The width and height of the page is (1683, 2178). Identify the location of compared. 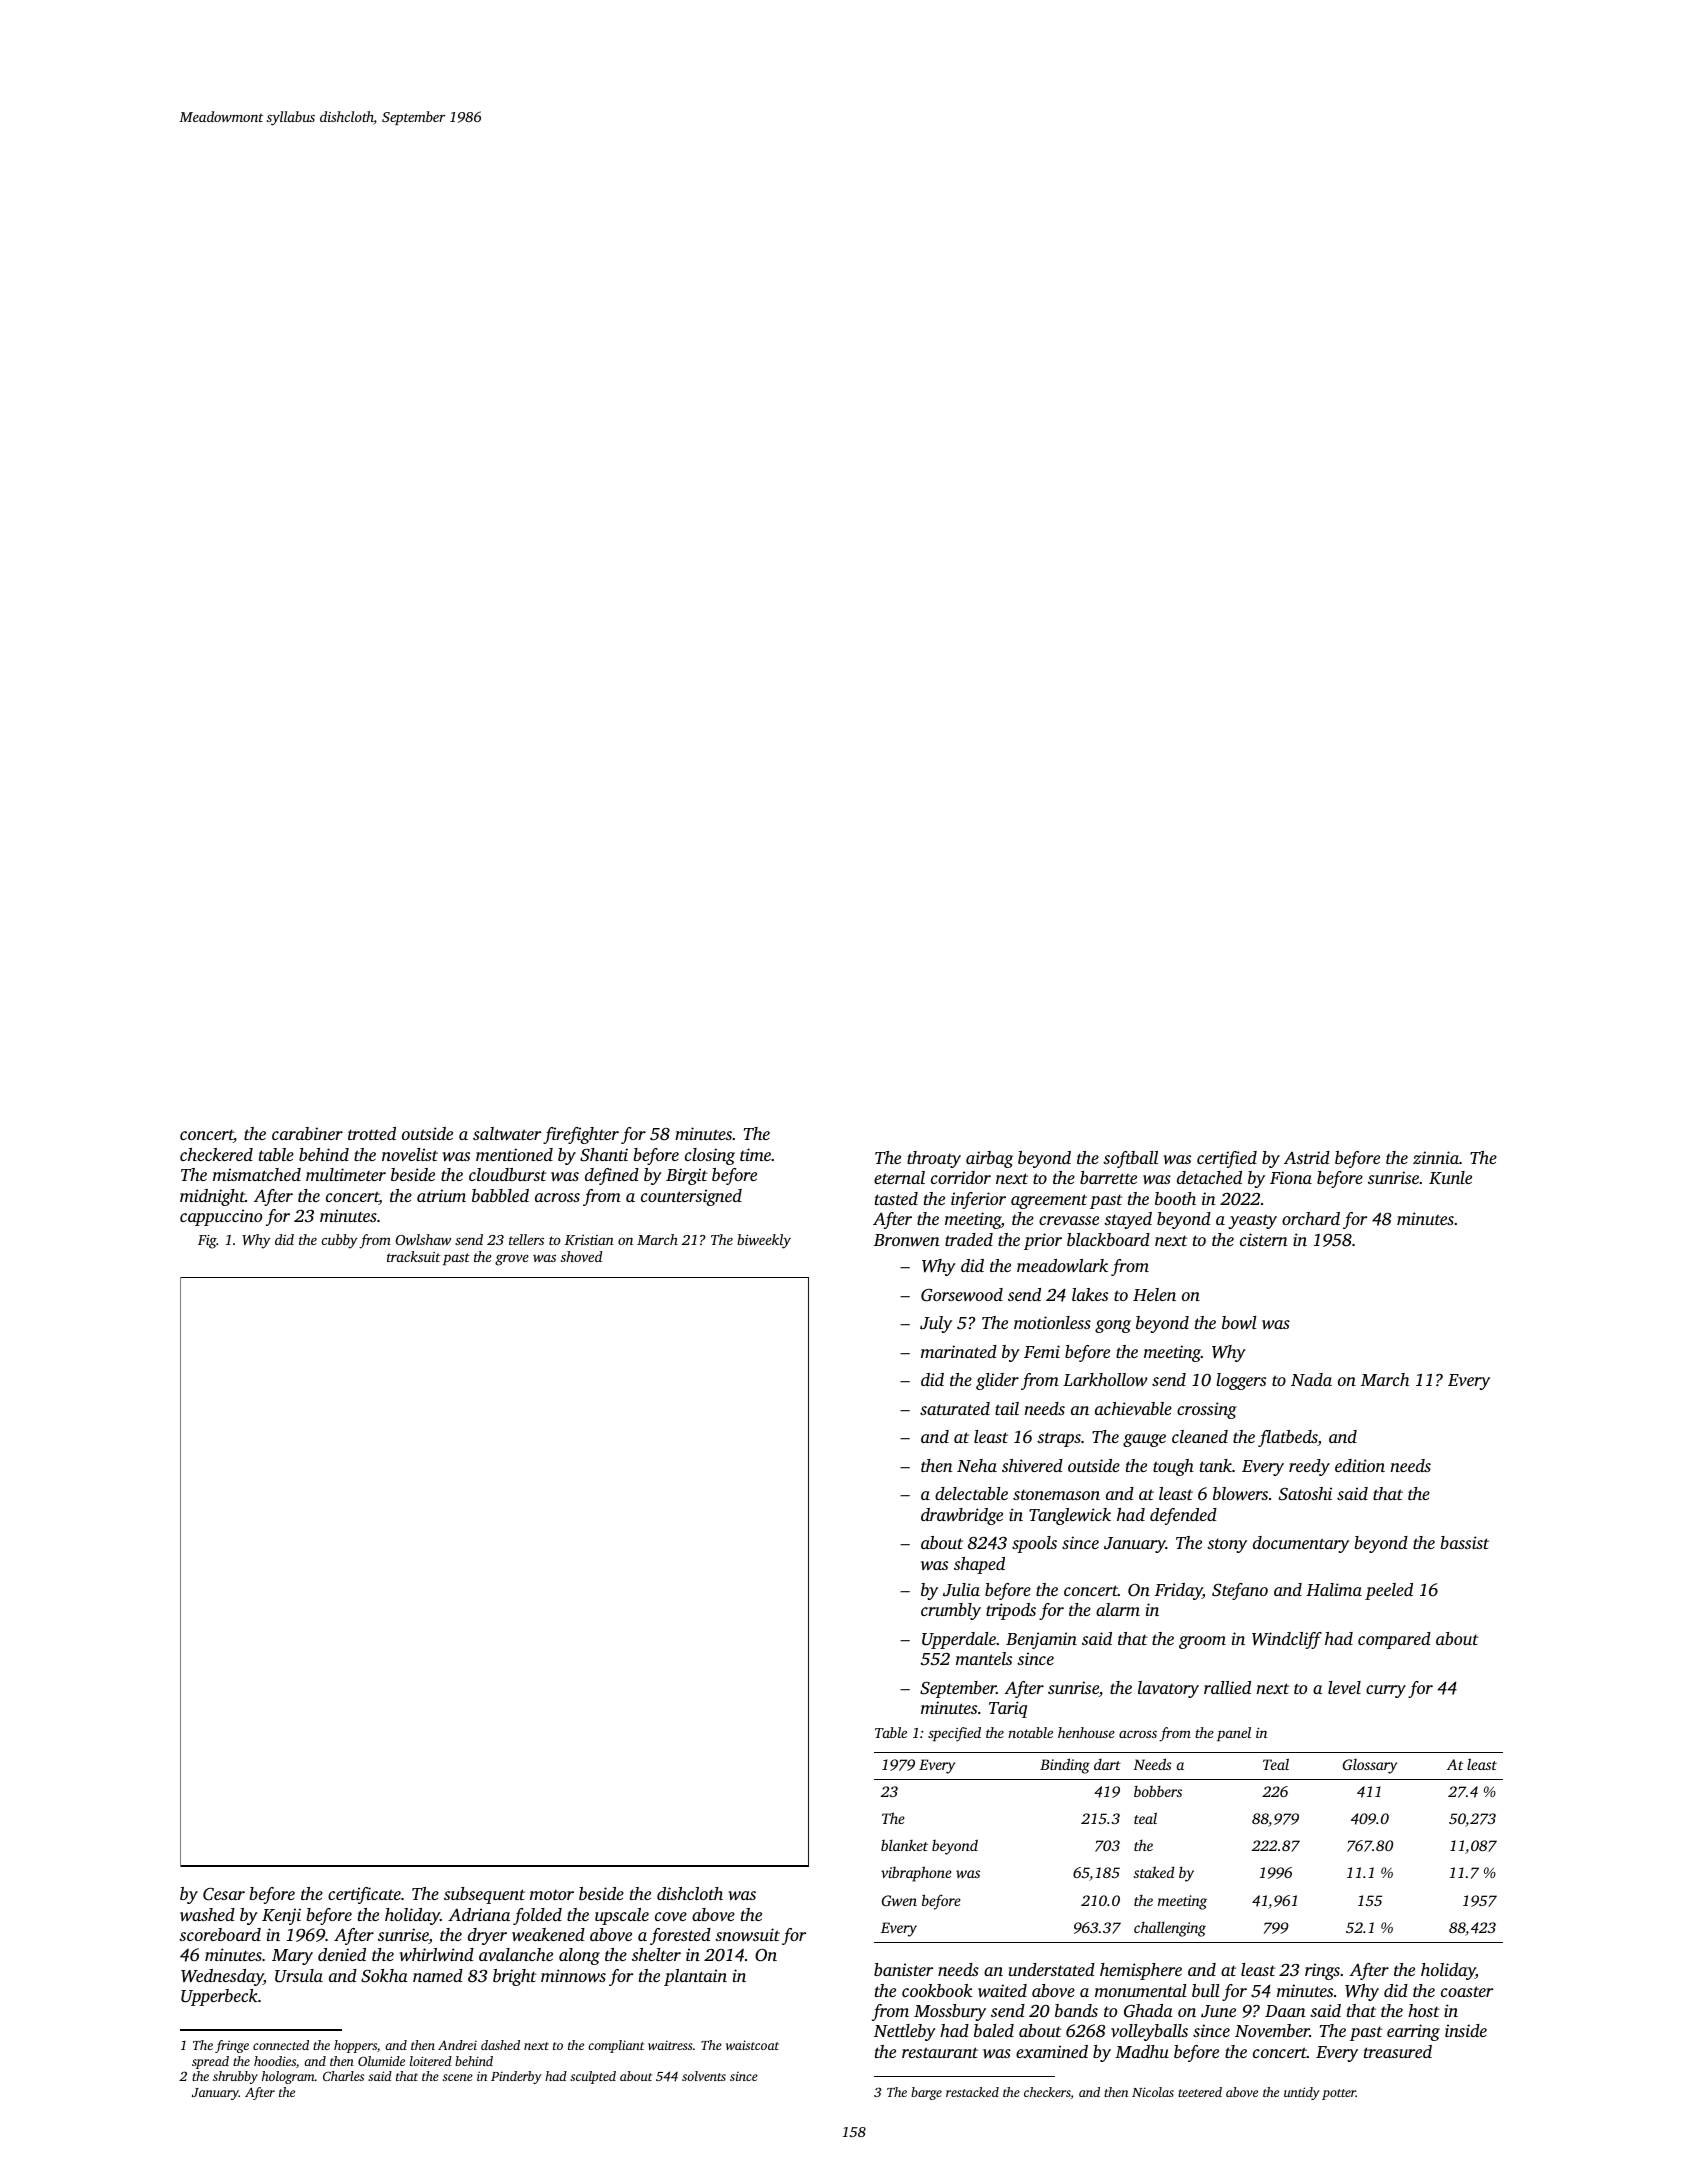
(1394, 1640).
